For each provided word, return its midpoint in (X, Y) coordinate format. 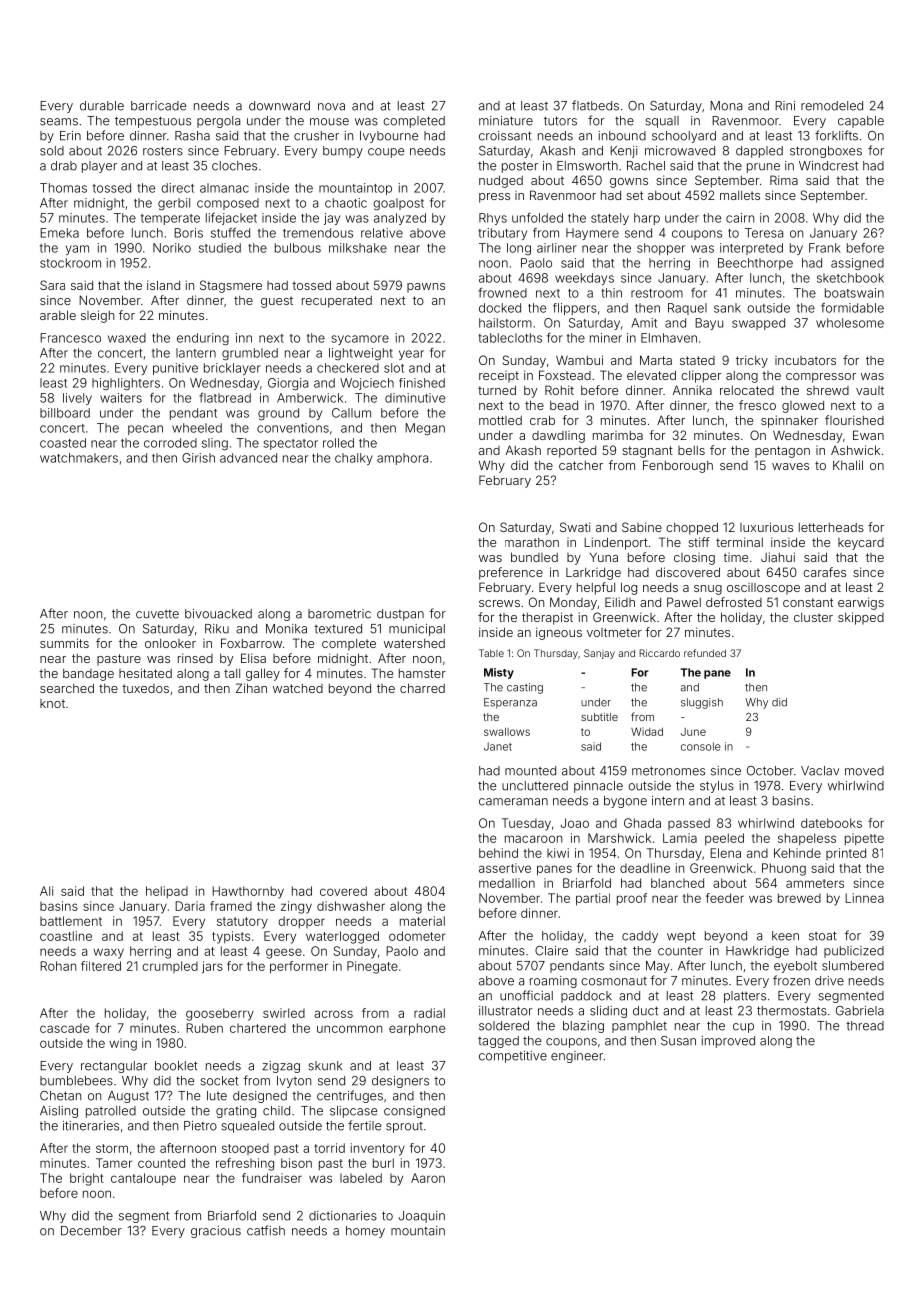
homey (365, 1232)
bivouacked (218, 614)
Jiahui (778, 557)
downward (279, 106)
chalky (354, 459)
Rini (785, 105)
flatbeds (595, 105)
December (91, 1231)
